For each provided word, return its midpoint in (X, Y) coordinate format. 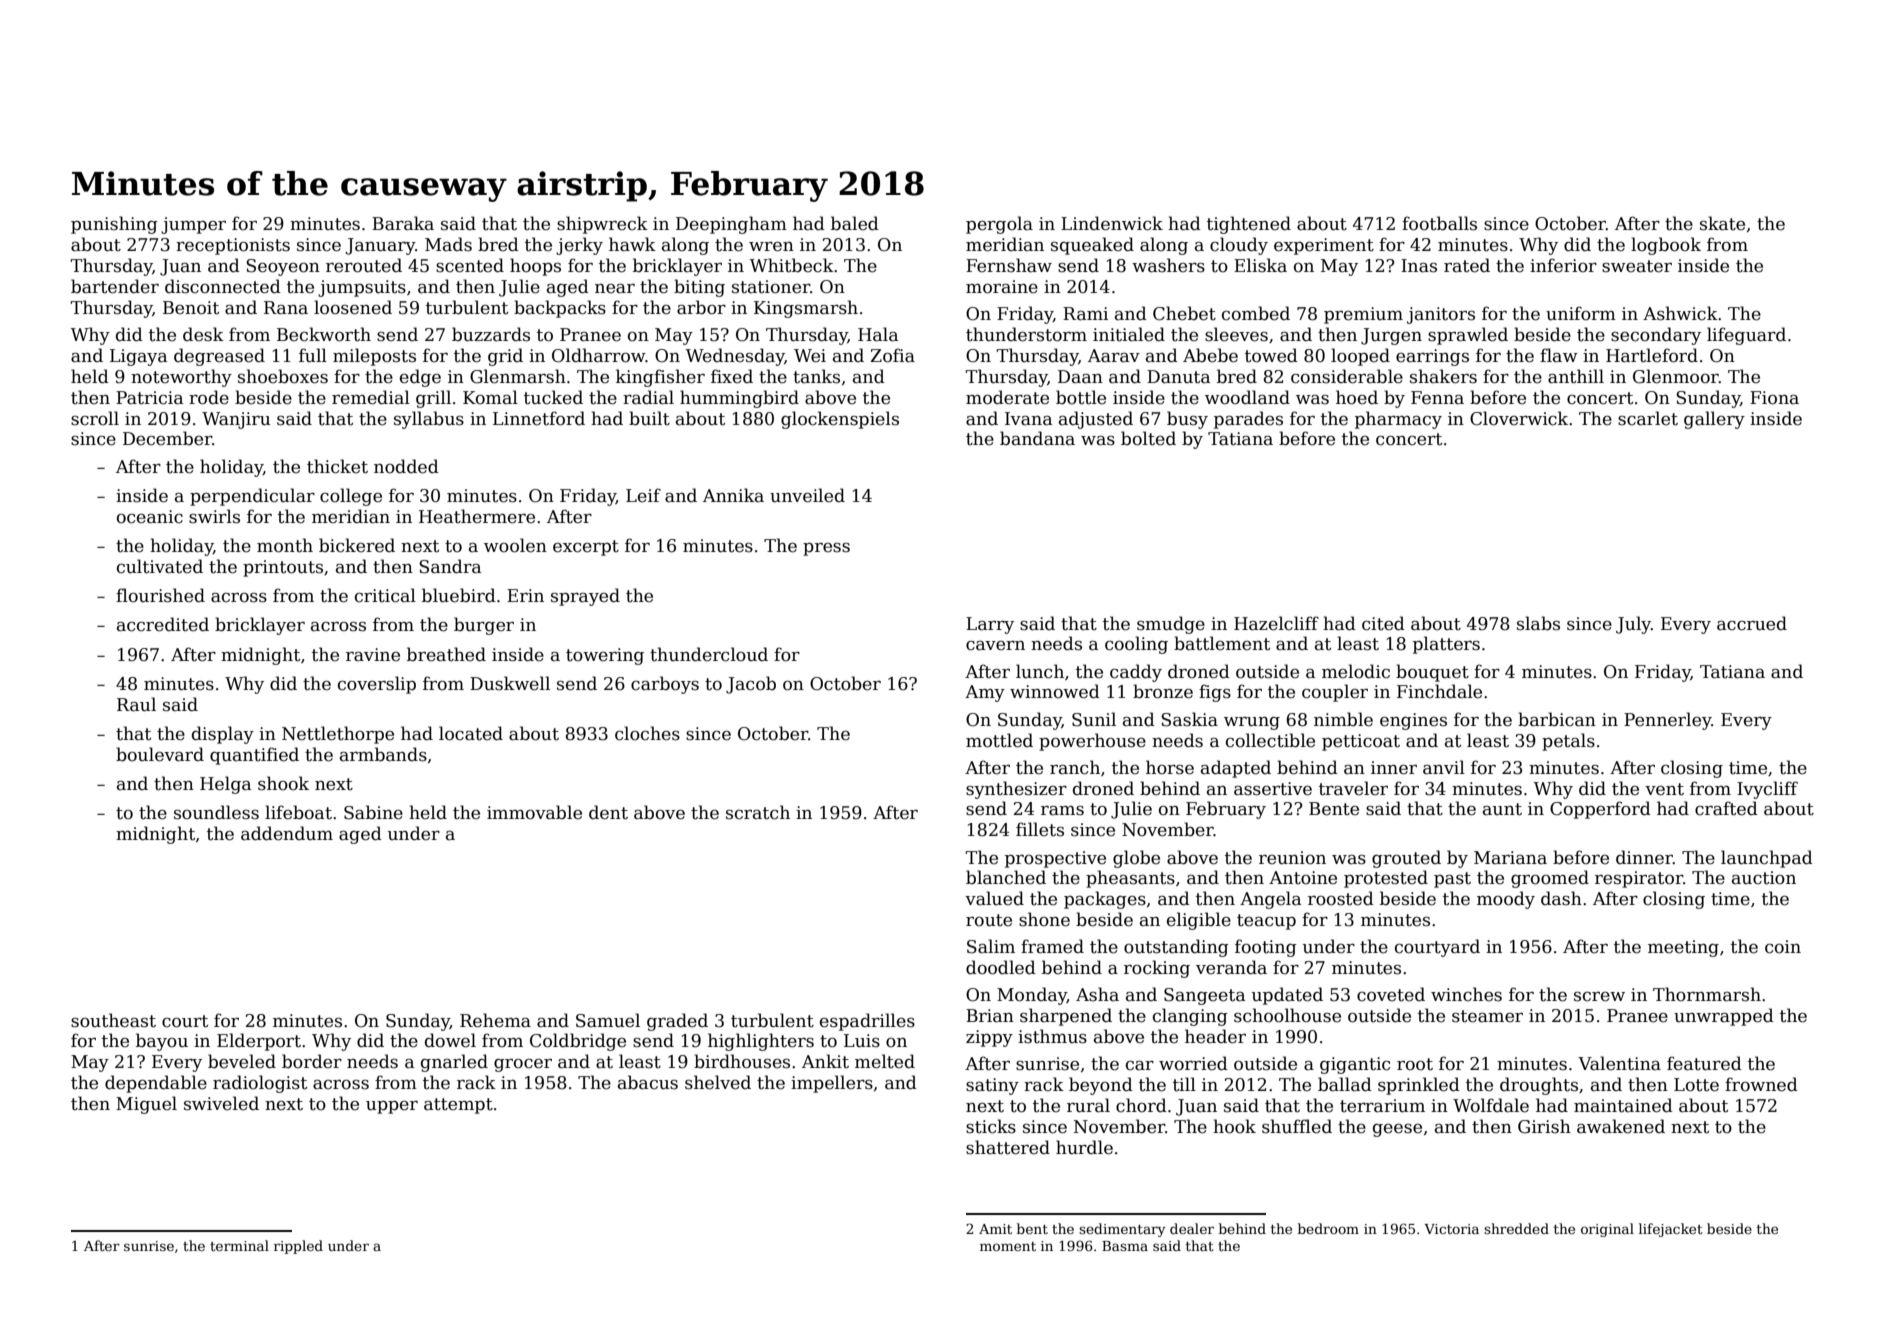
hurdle (1084, 1147)
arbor (701, 307)
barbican (1557, 719)
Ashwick (1680, 313)
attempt (458, 1106)
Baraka (403, 223)
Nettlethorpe (338, 735)
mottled (999, 740)
